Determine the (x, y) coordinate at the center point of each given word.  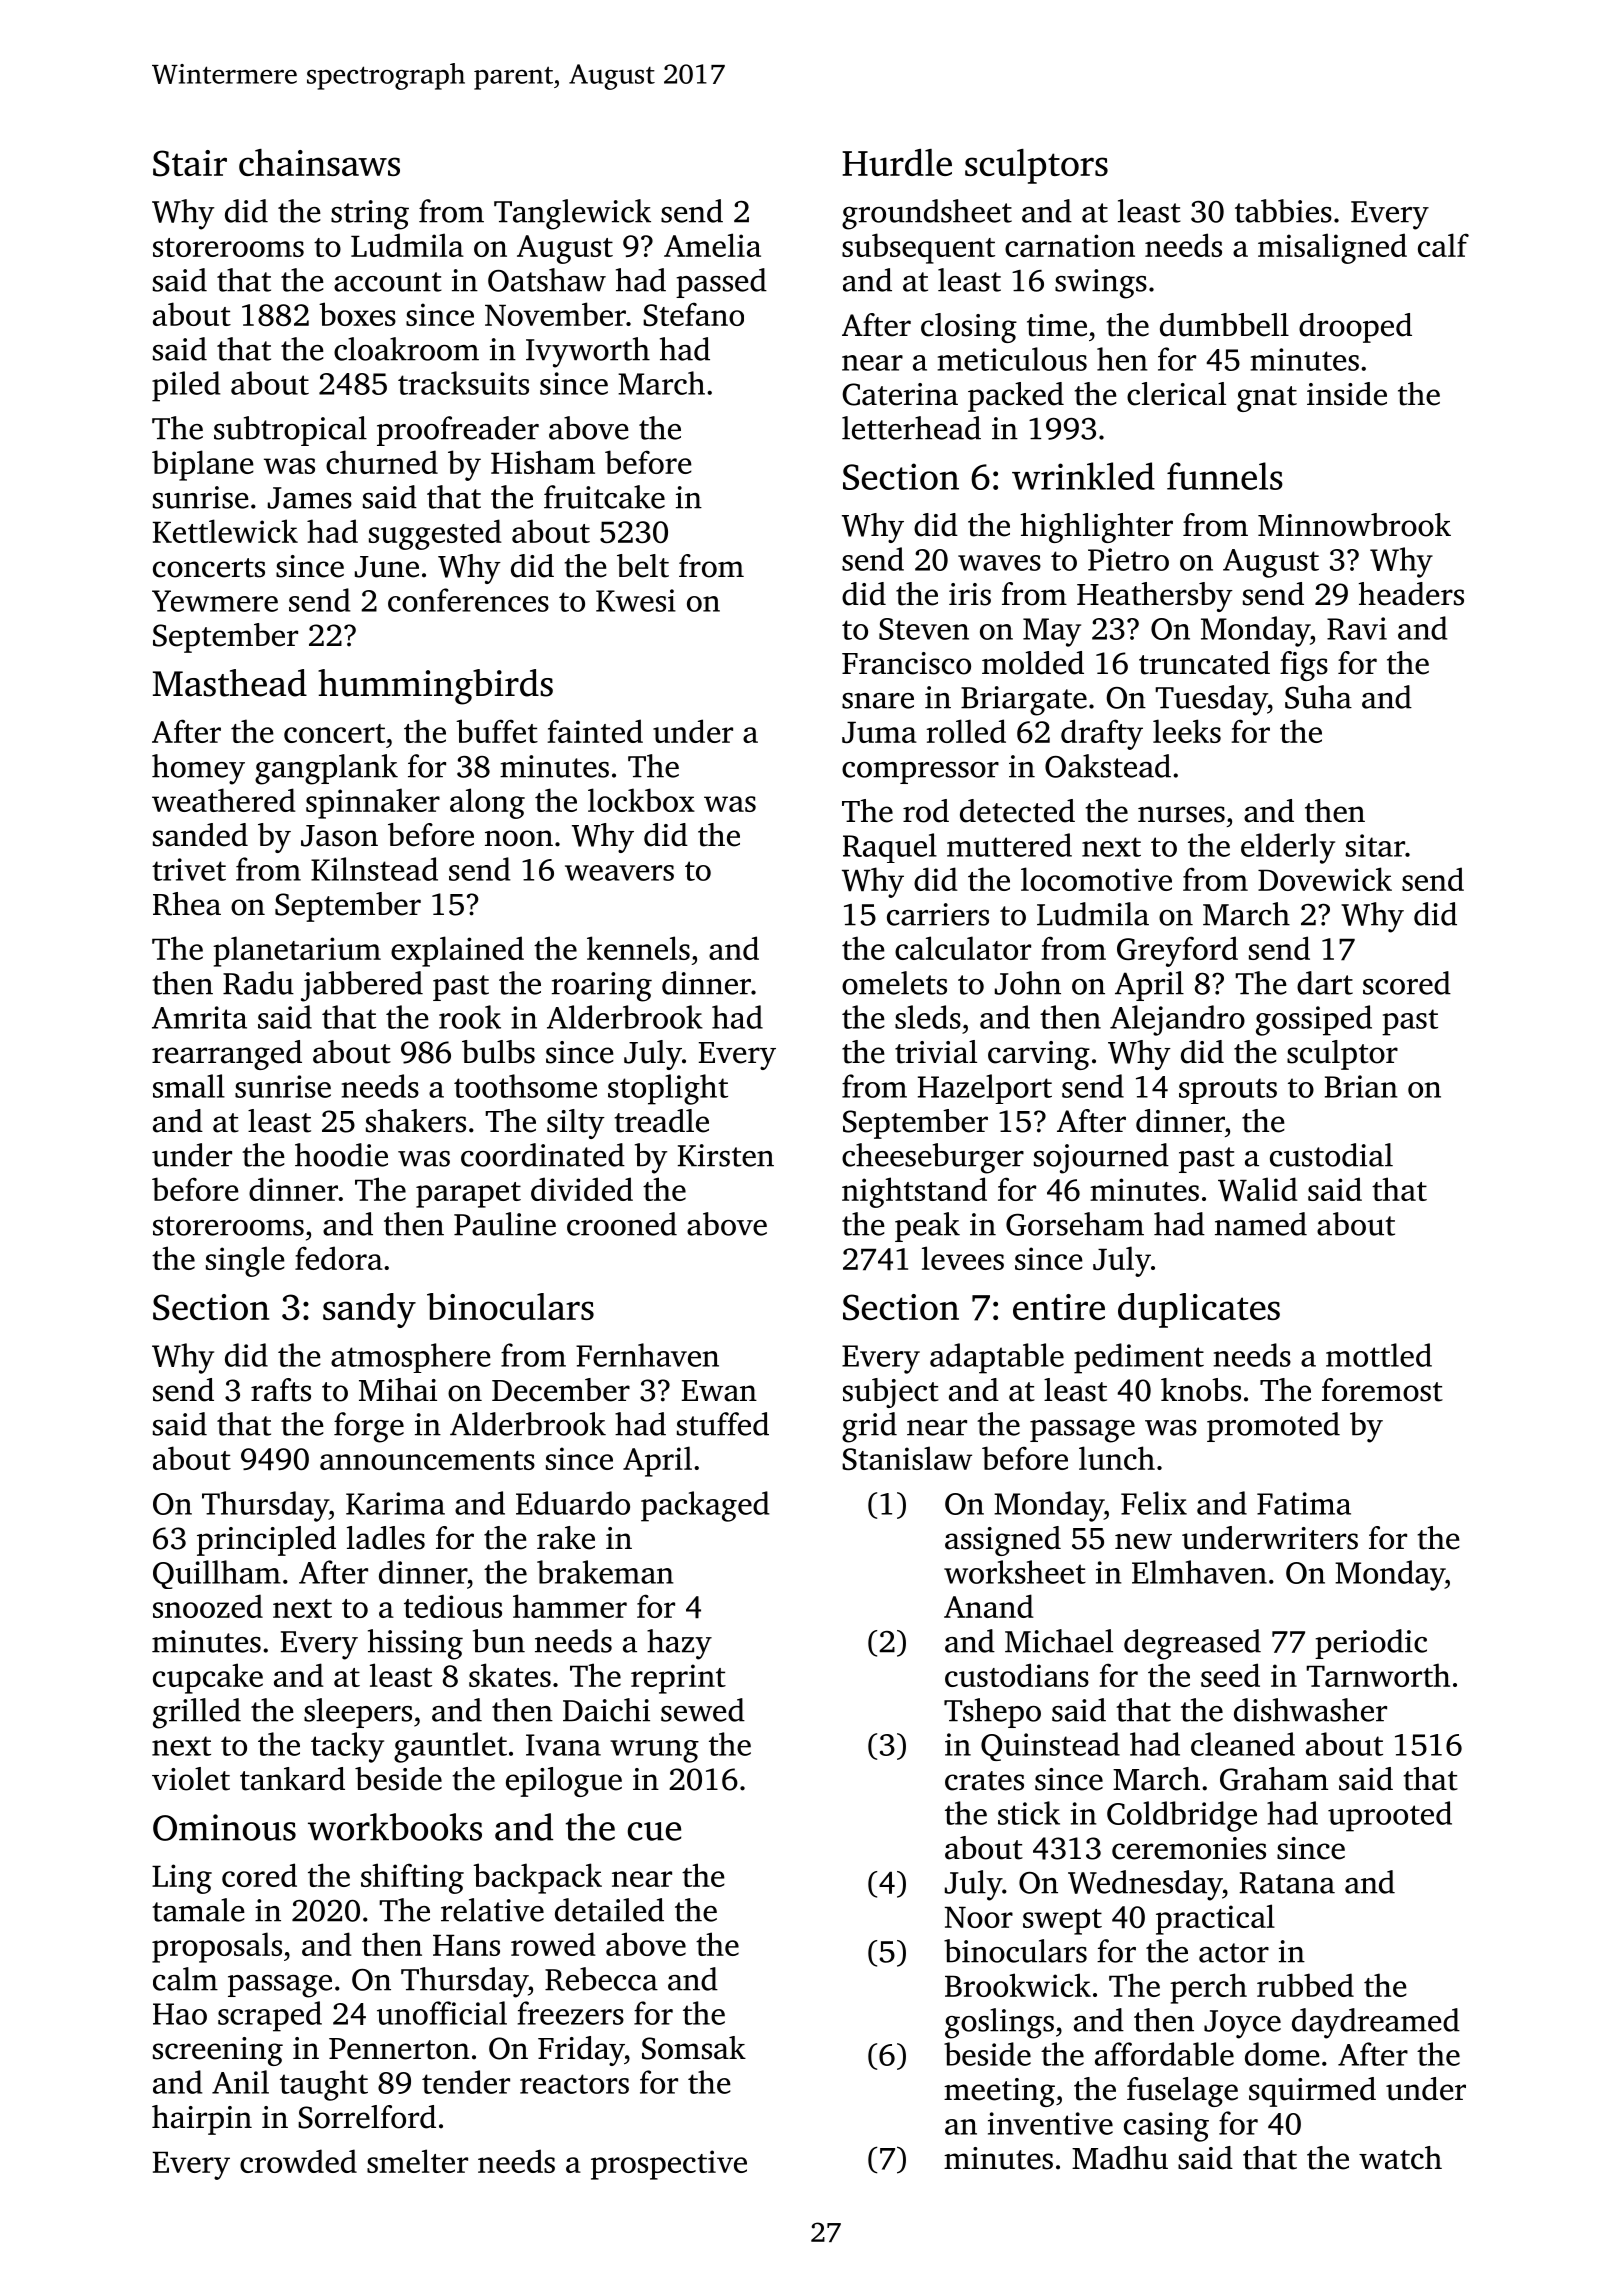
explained (457, 951)
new (1143, 1541)
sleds (928, 1017)
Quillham (217, 1574)
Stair (190, 163)
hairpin (202, 2120)
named (1261, 1224)
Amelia (712, 245)
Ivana (563, 1745)
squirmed (1312, 2092)
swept (1062, 1922)
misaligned (1332, 248)
